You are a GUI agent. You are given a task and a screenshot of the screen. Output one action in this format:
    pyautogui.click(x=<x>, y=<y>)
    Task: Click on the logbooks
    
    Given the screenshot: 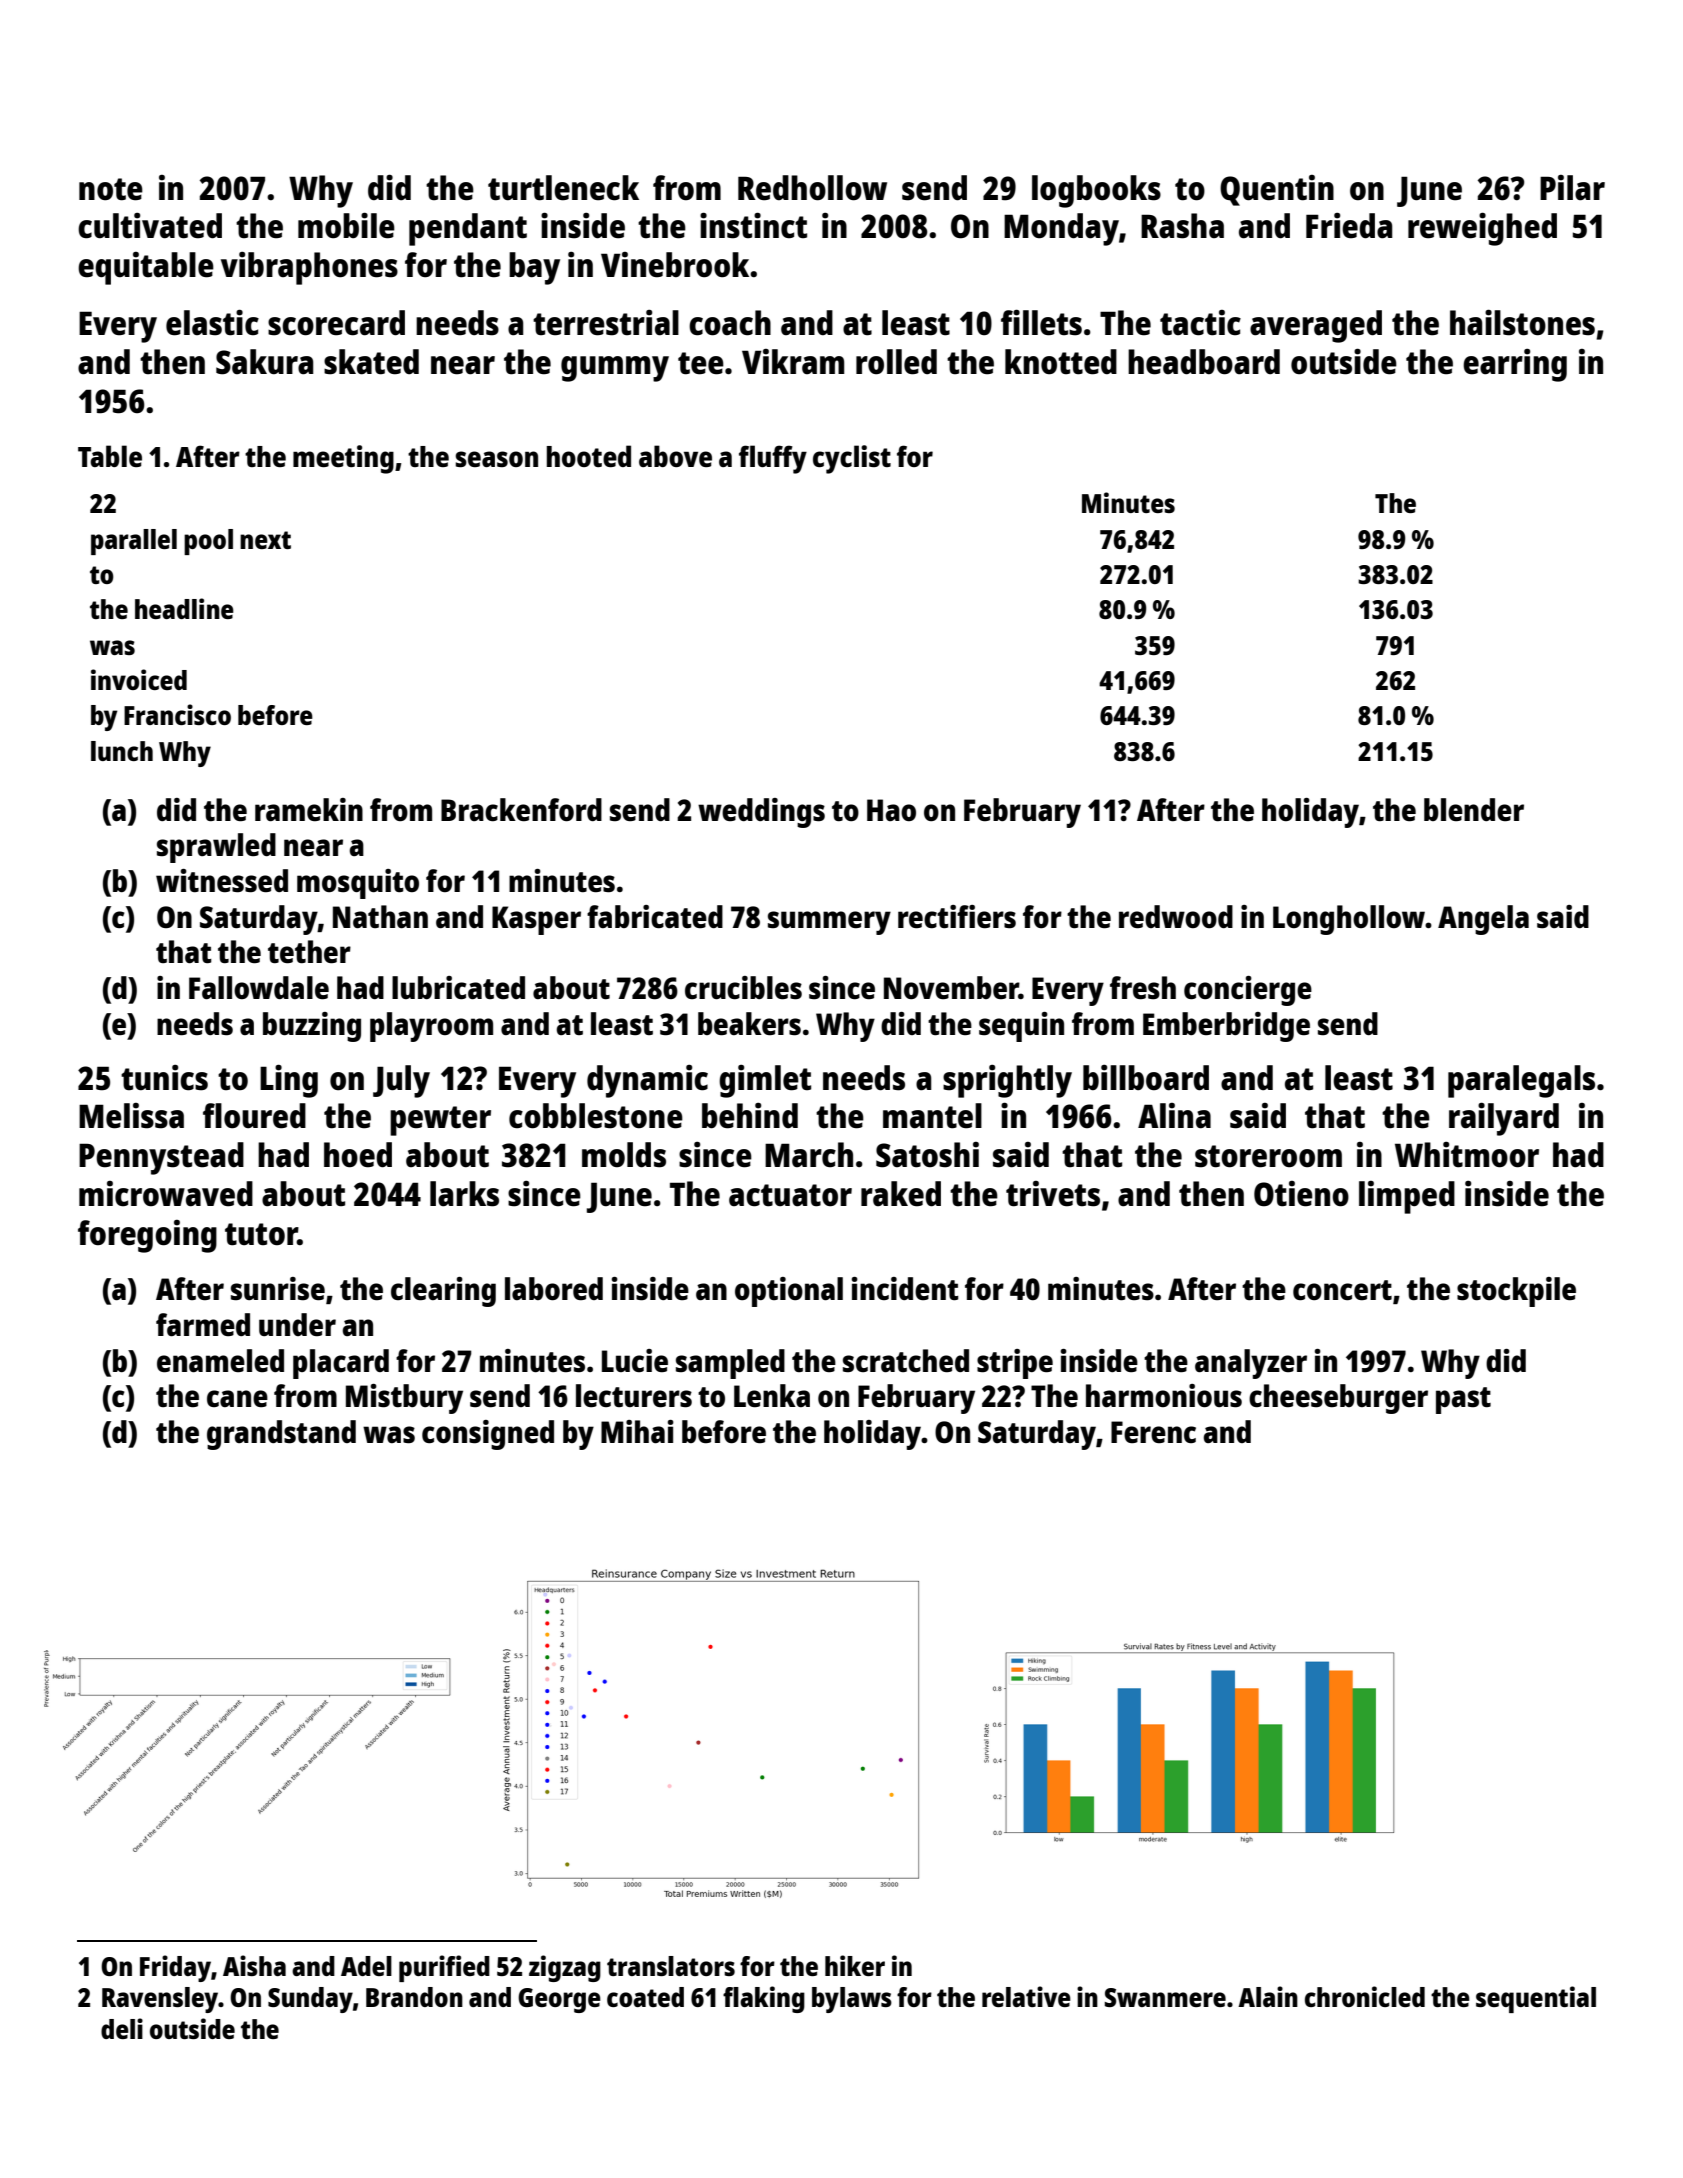 What is the action you would take?
    pyautogui.click(x=1096, y=191)
